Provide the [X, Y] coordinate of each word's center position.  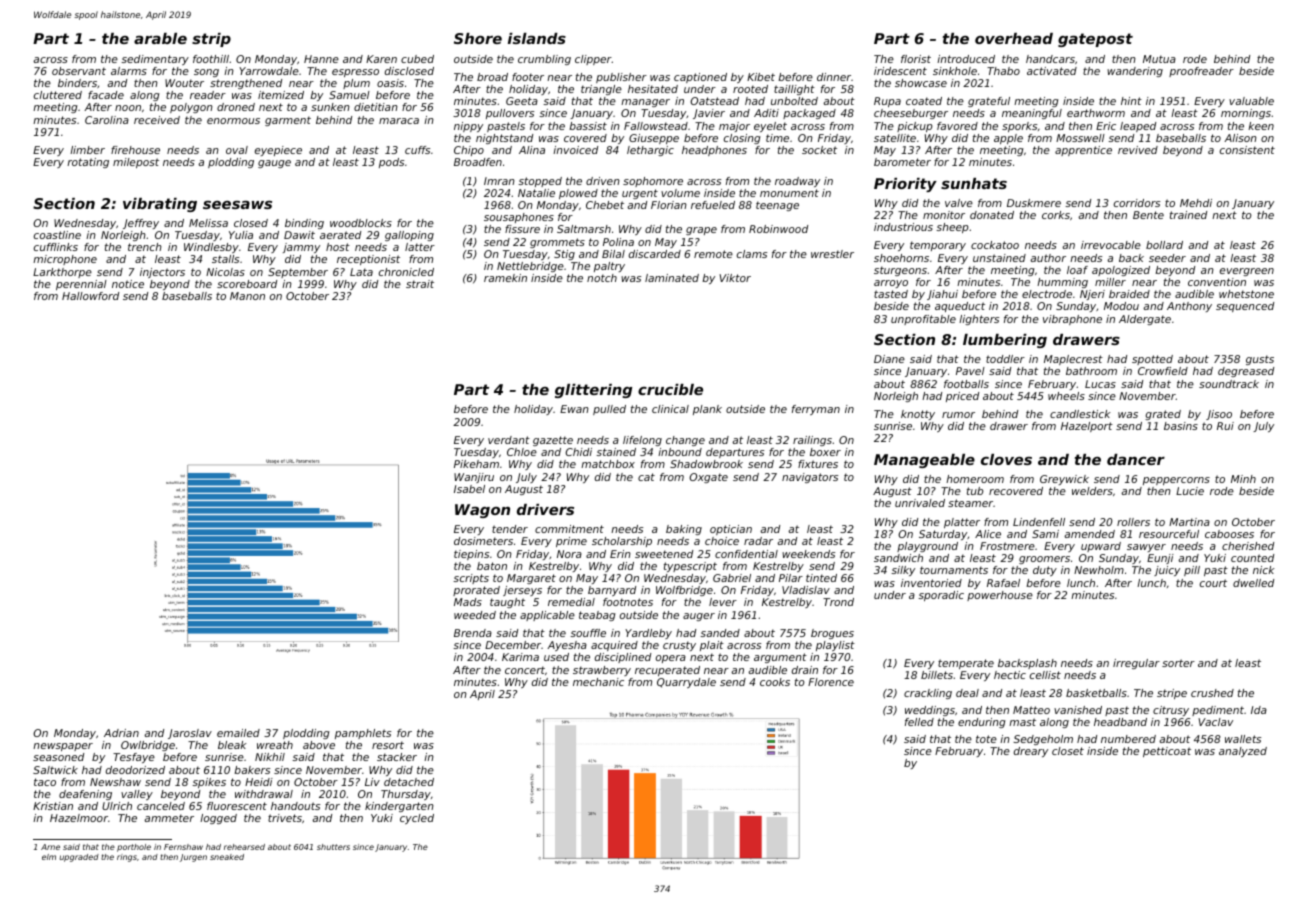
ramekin [505, 278]
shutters [333, 847]
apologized [1121, 271]
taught [507, 603]
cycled [417, 819]
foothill [211, 59]
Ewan [574, 409]
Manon [247, 296]
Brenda [473, 633]
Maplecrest [1073, 360]
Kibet [761, 77]
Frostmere [1007, 546]
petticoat [1167, 752]
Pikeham [476, 464]
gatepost [1095, 40]
